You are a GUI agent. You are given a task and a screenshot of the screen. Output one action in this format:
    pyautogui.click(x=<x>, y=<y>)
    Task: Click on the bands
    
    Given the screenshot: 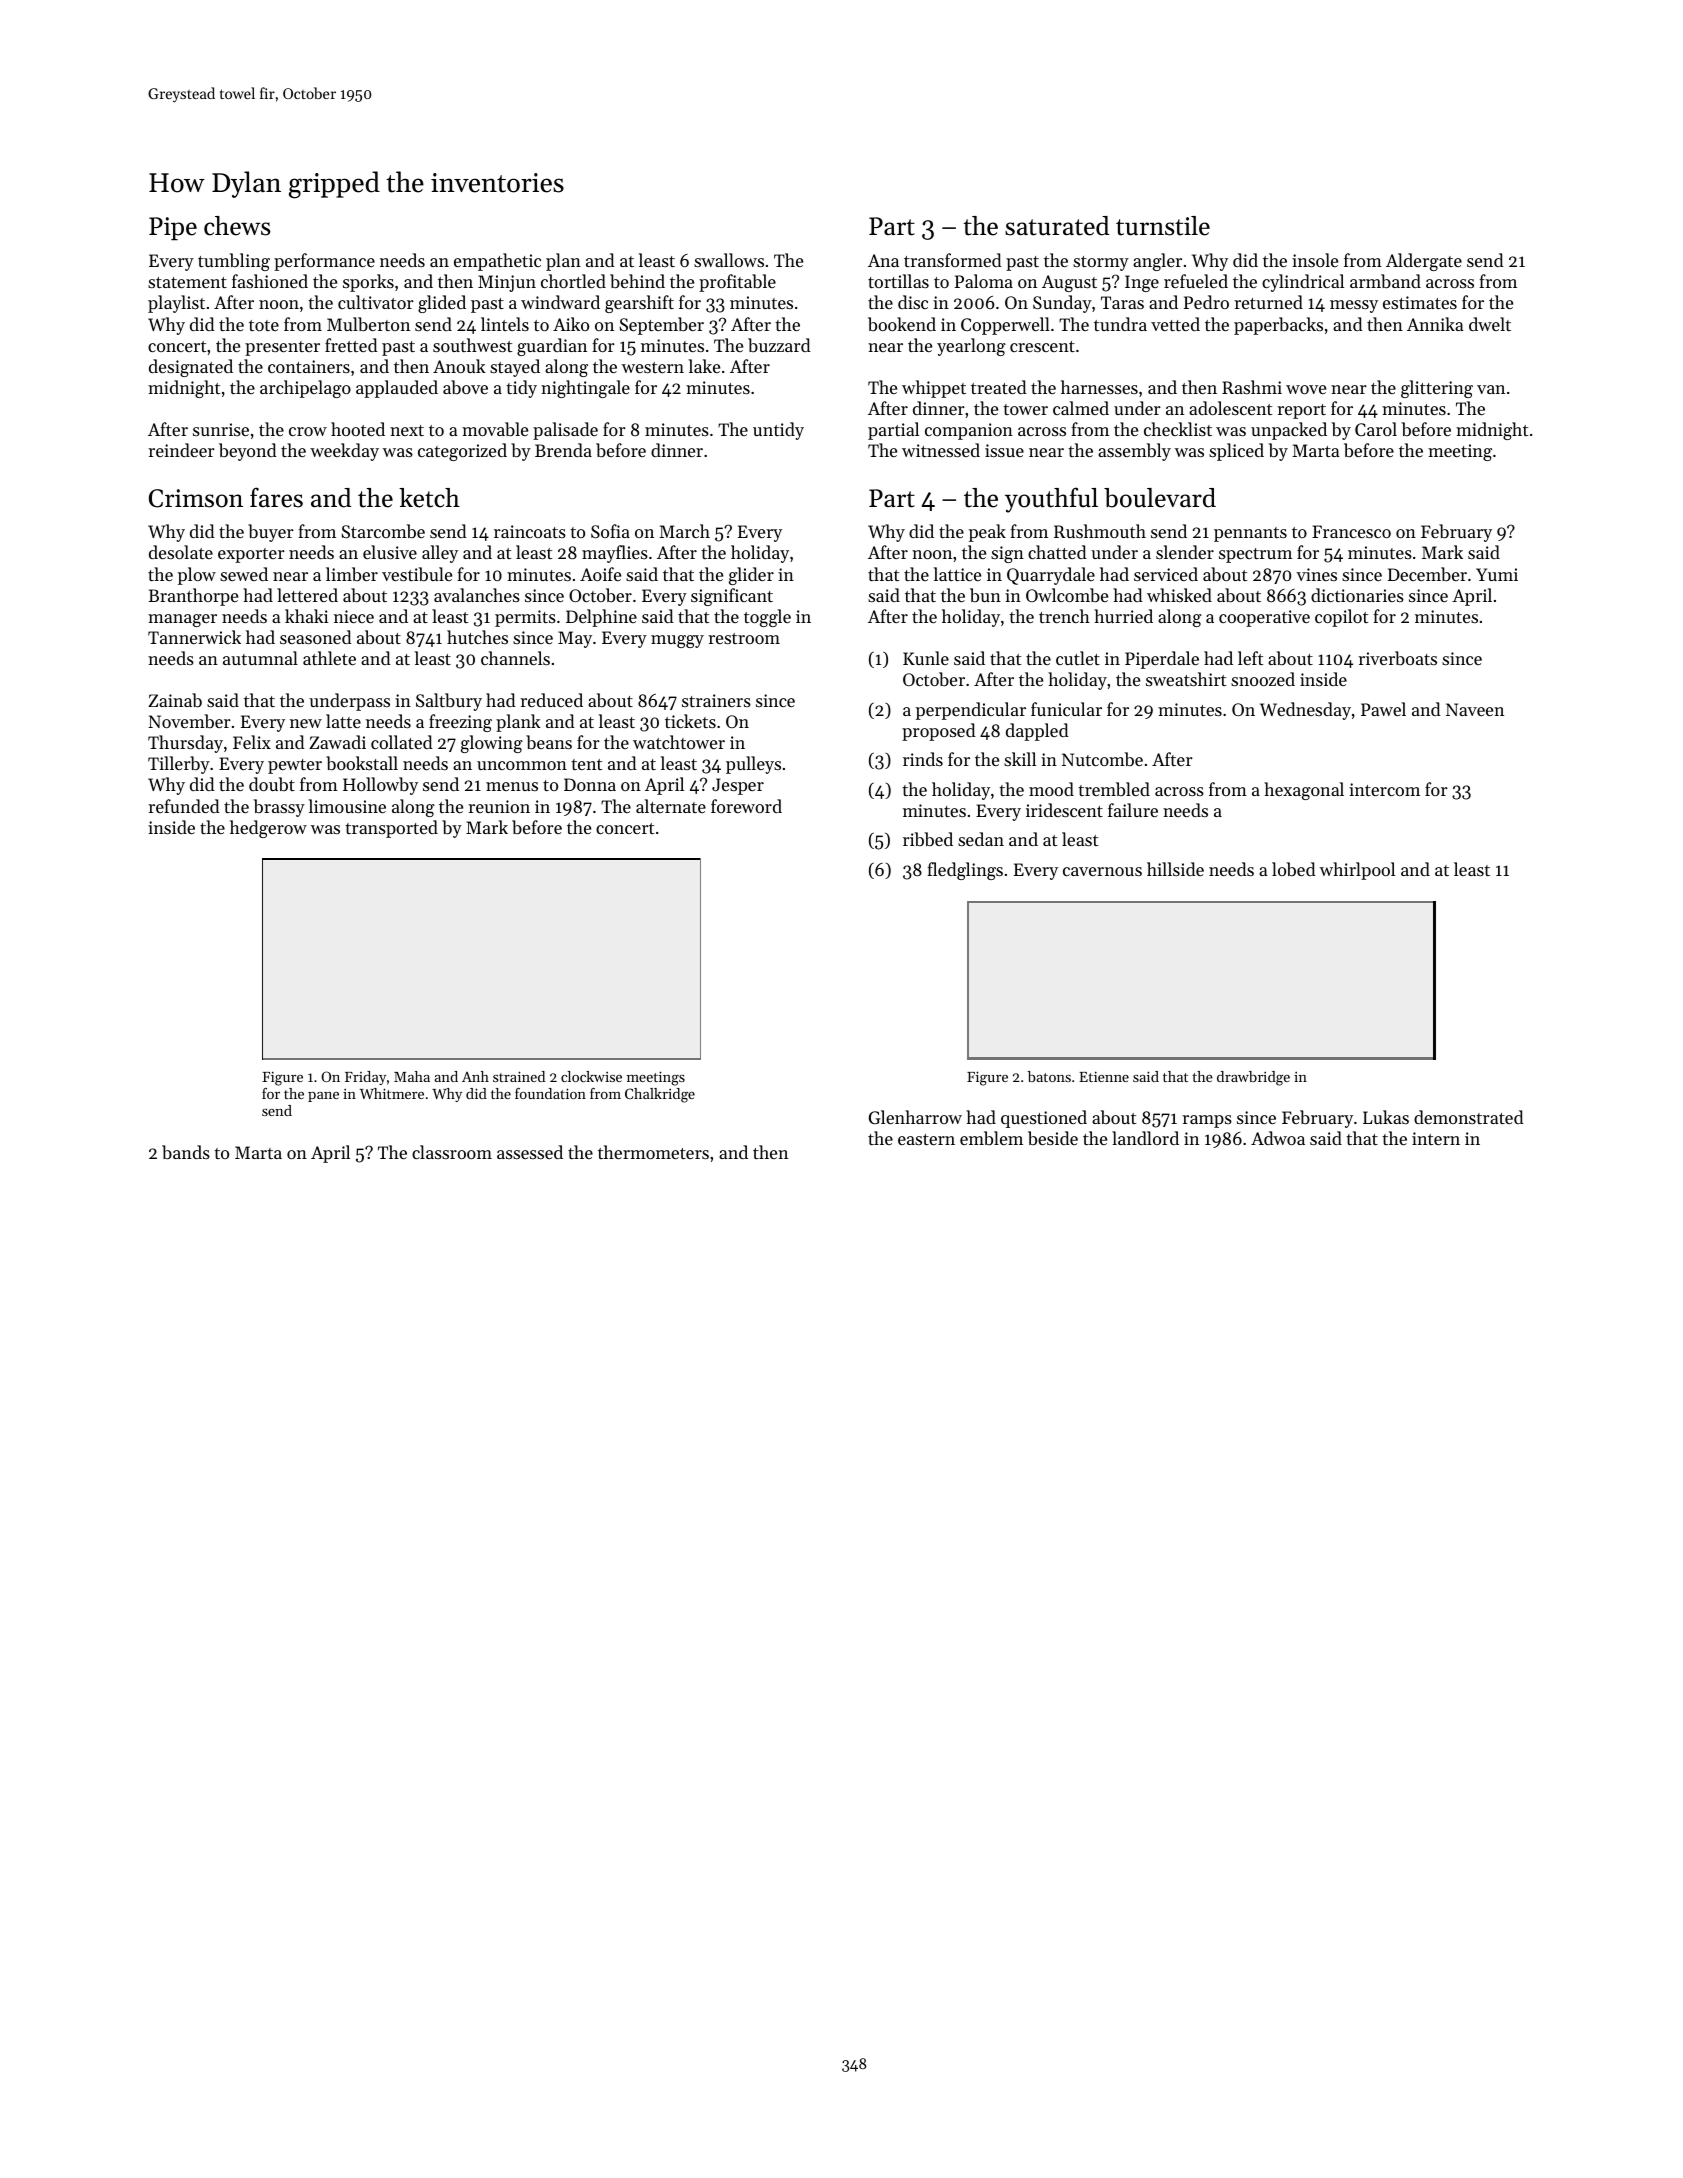 What is the action you would take?
    pyautogui.click(x=186, y=1152)
